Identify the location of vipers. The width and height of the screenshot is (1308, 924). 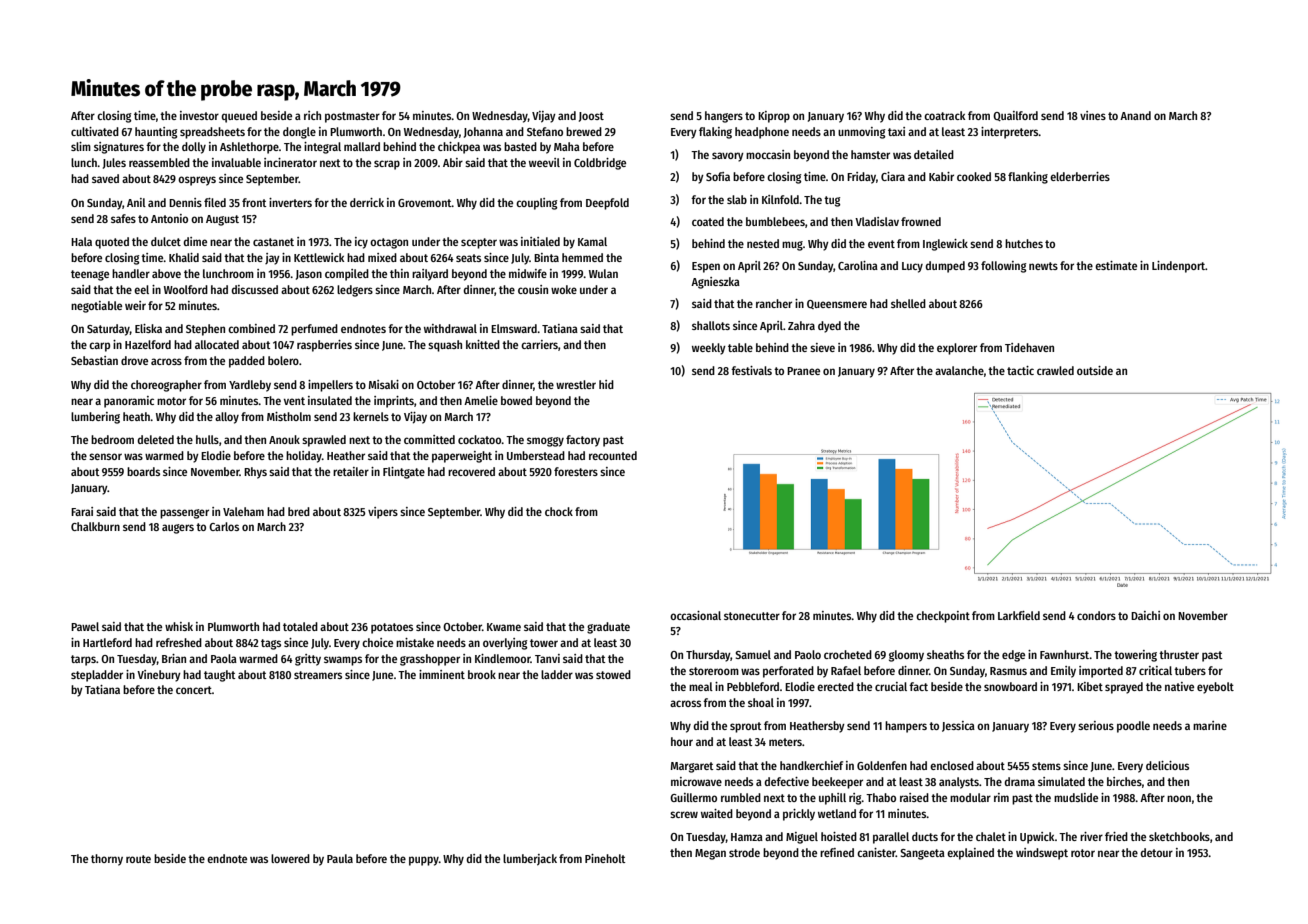
(383, 513).
